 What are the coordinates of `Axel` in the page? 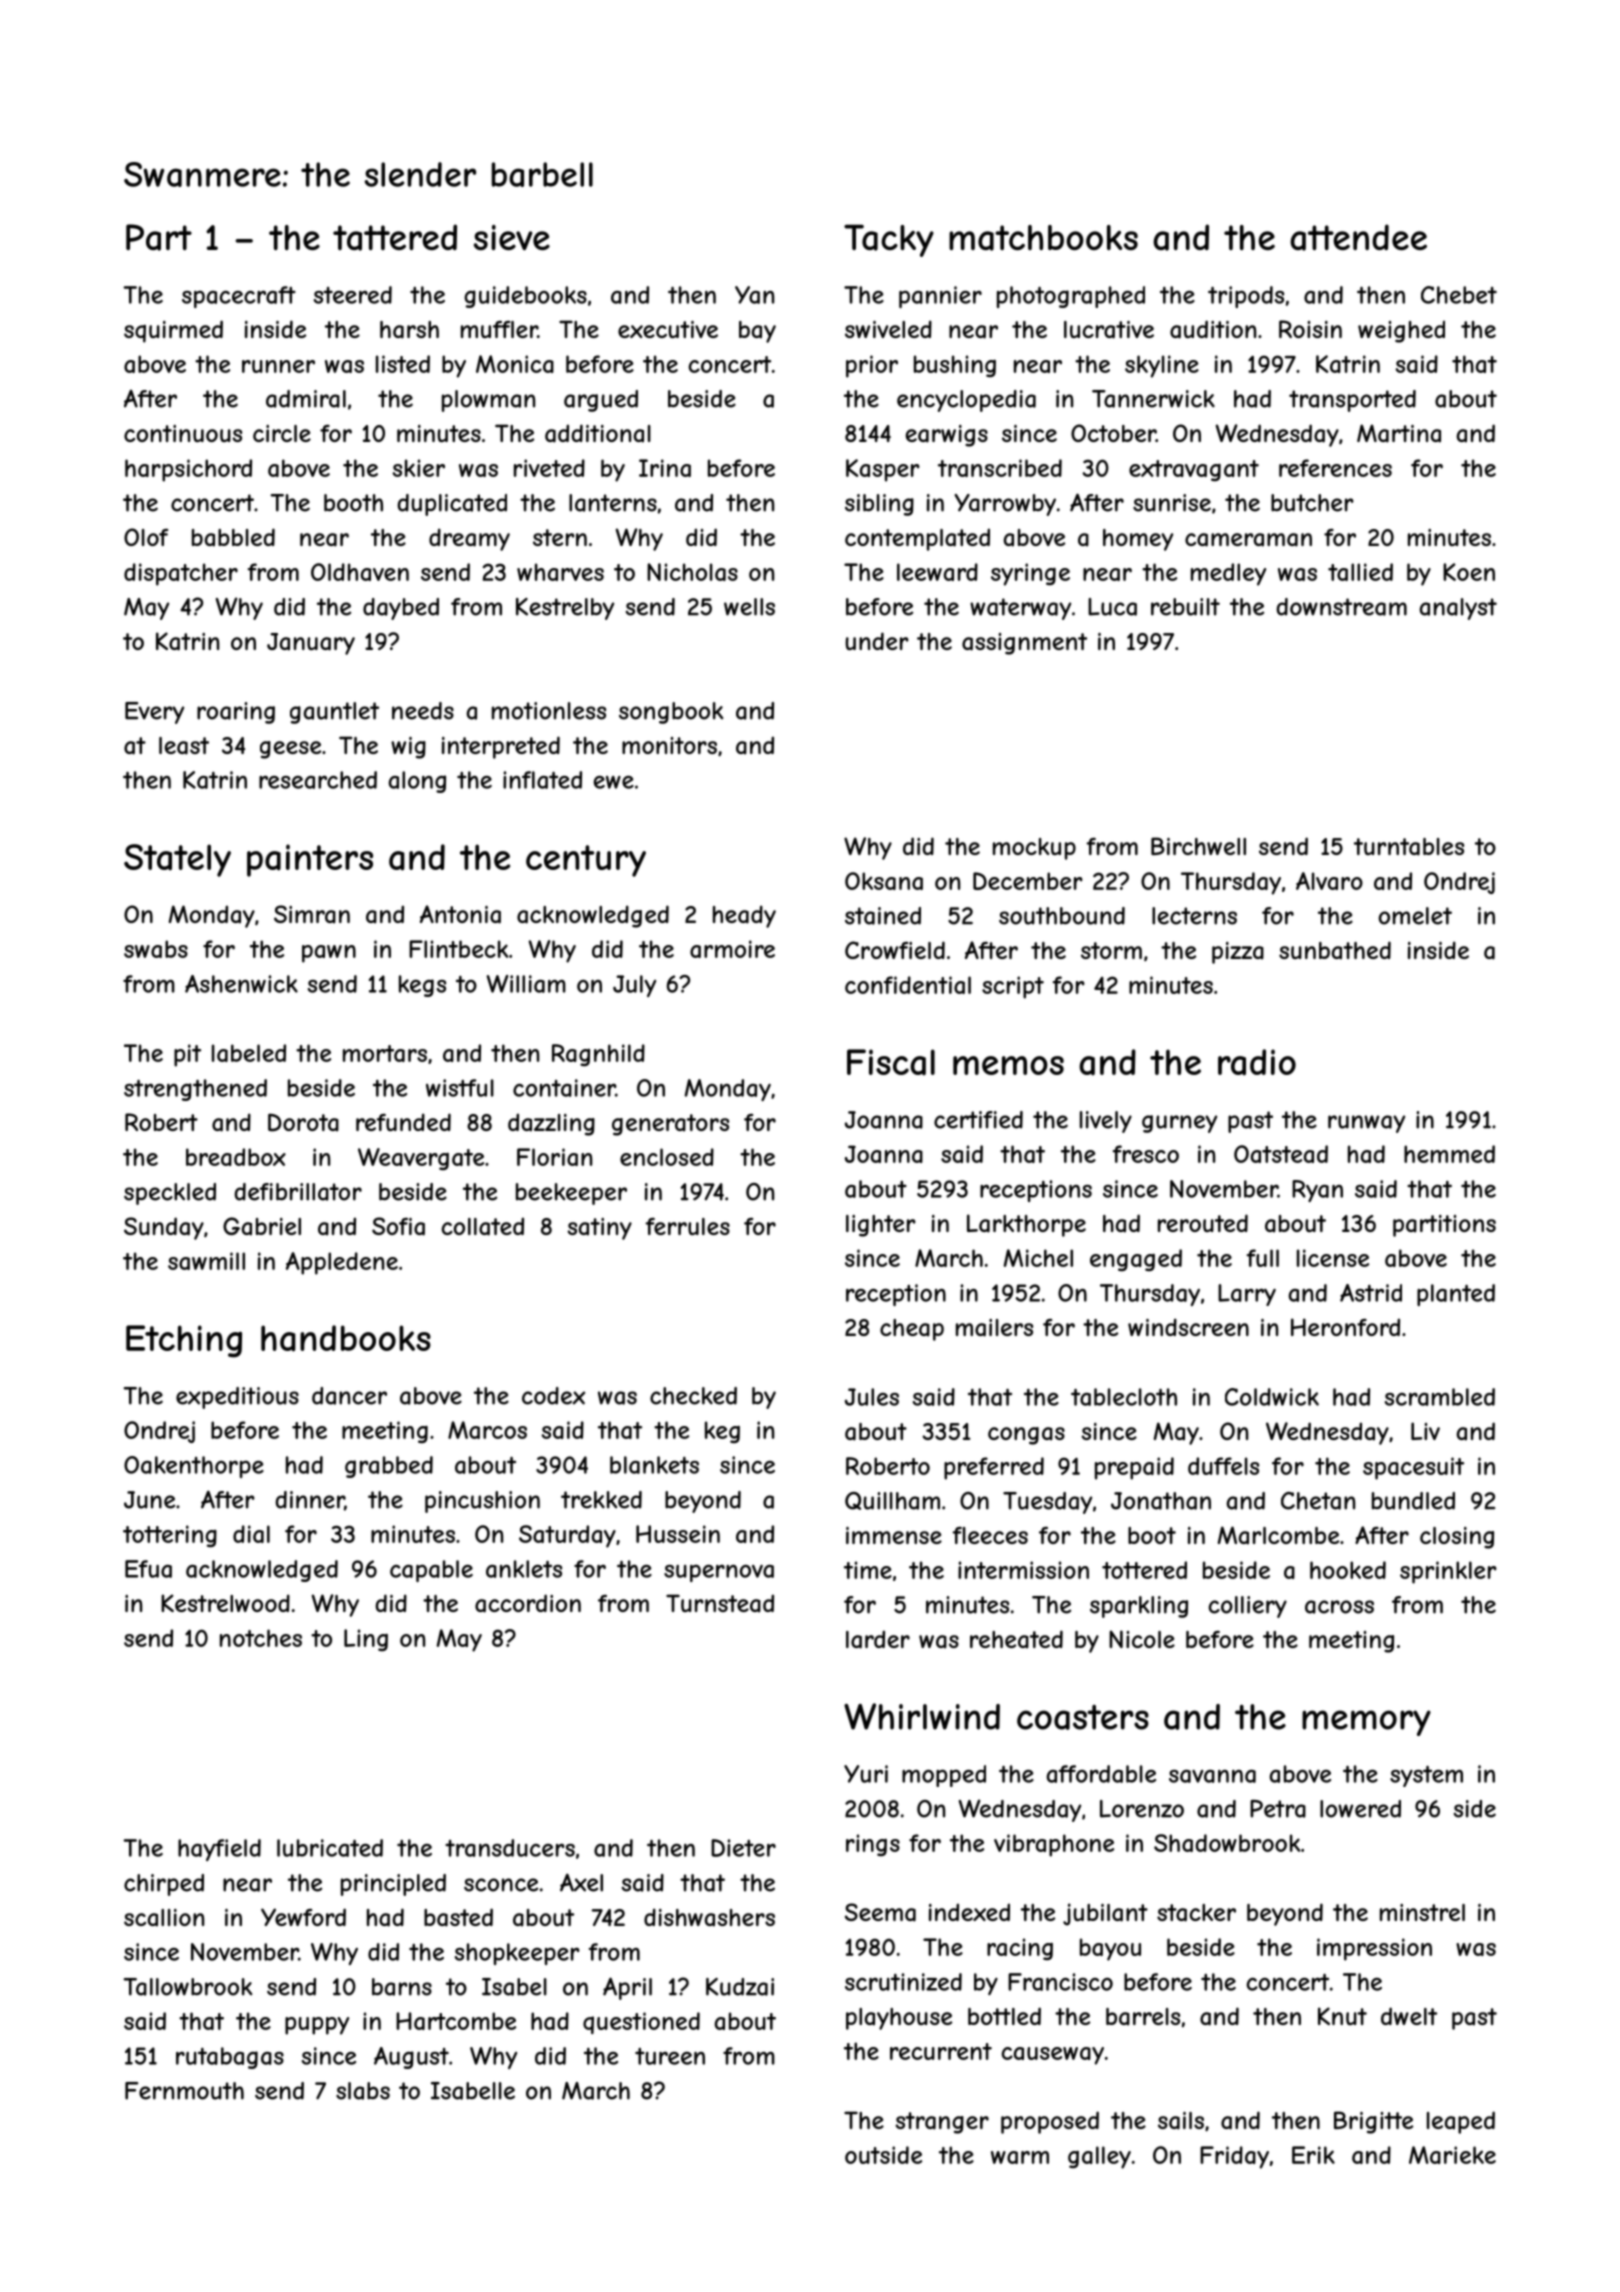 It's located at (581, 1882).
